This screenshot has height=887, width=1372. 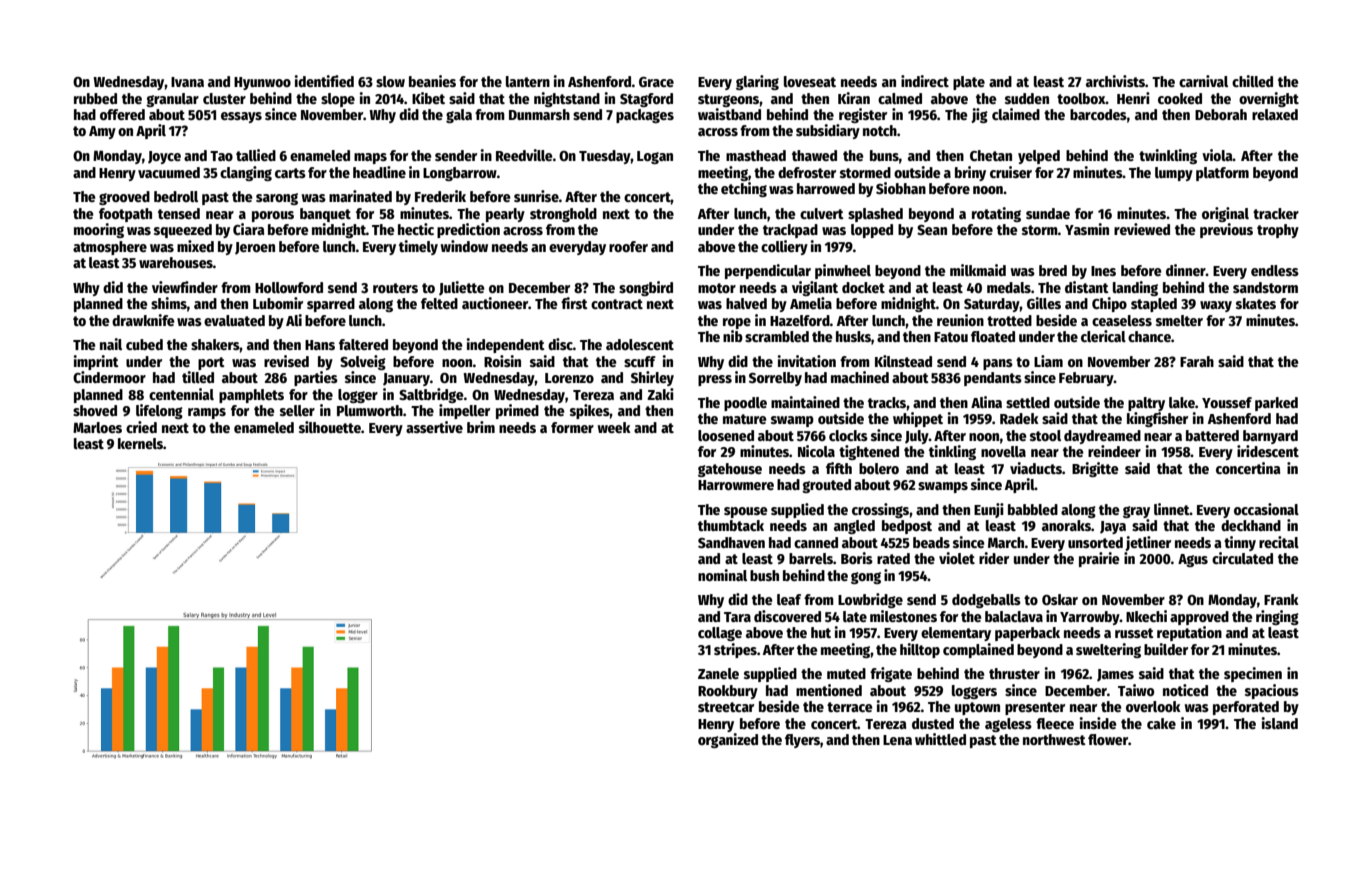 What do you see at coordinates (1275, 114) in the screenshot?
I see `relaxed` at bounding box center [1275, 114].
